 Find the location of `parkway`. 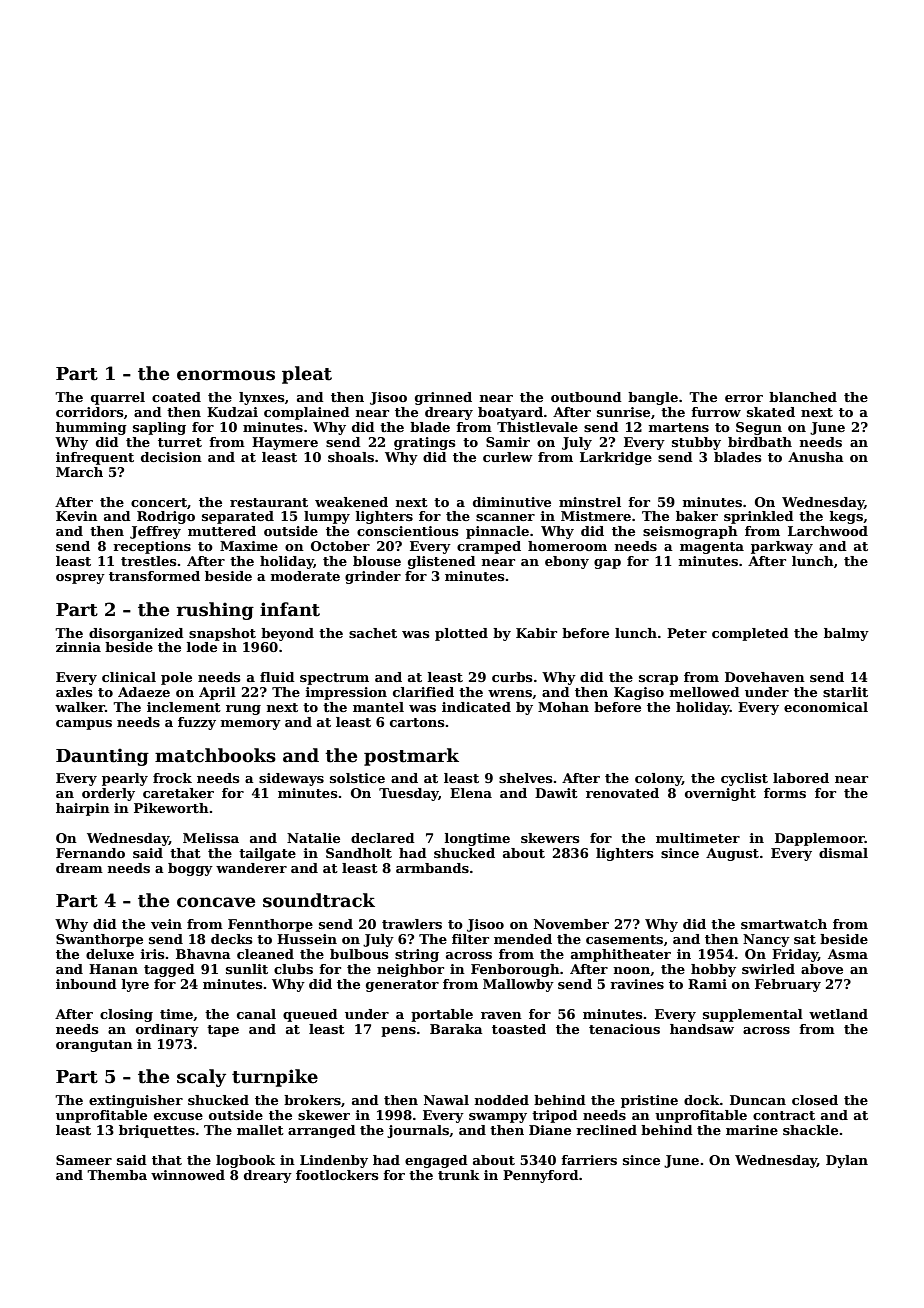

parkway is located at coordinates (782, 547).
